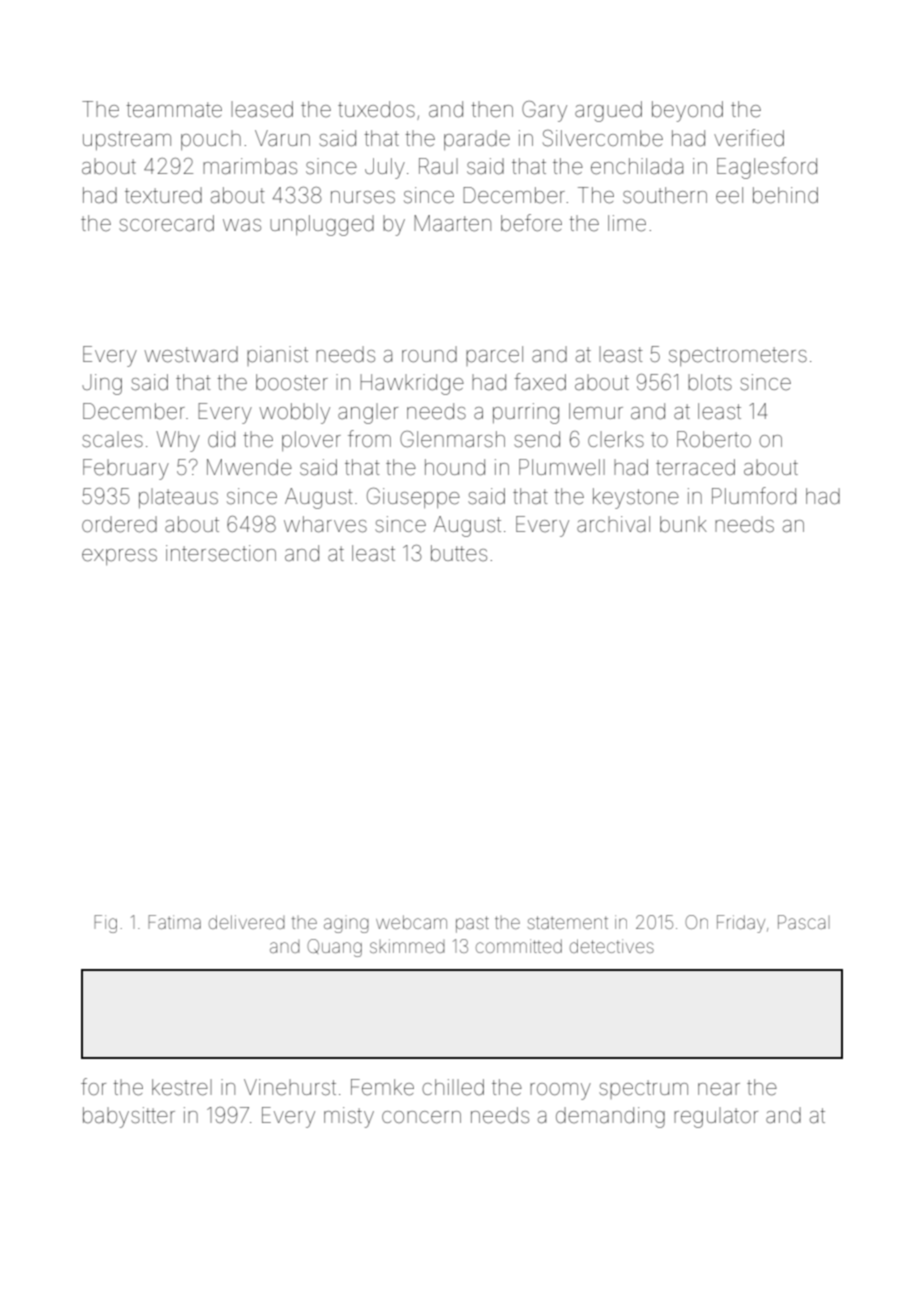  I want to click on intersection, so click(221, 553).
